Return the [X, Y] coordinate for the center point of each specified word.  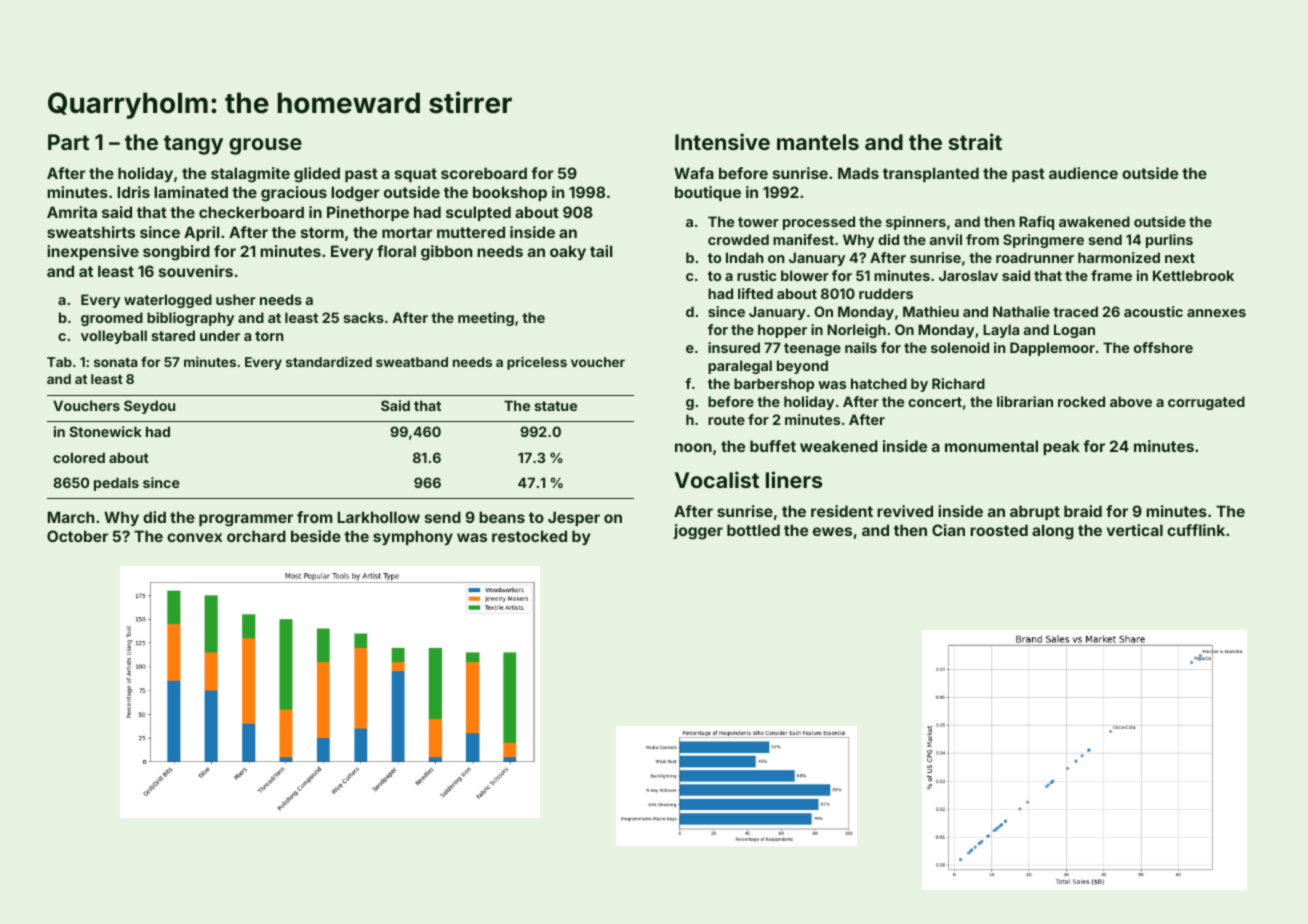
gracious [294, 194]
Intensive [722, 141]
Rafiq [1036, 223]
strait [975, 141]
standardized [329, 361]
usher [236, 299]
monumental [991, 446]
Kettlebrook [1193, 275]
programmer [246, 520]
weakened [839, 446]
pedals [116, 484]
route [726, 420]
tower [758, 222]
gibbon [446, 253]
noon [693, 447]
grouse [265, 146]
